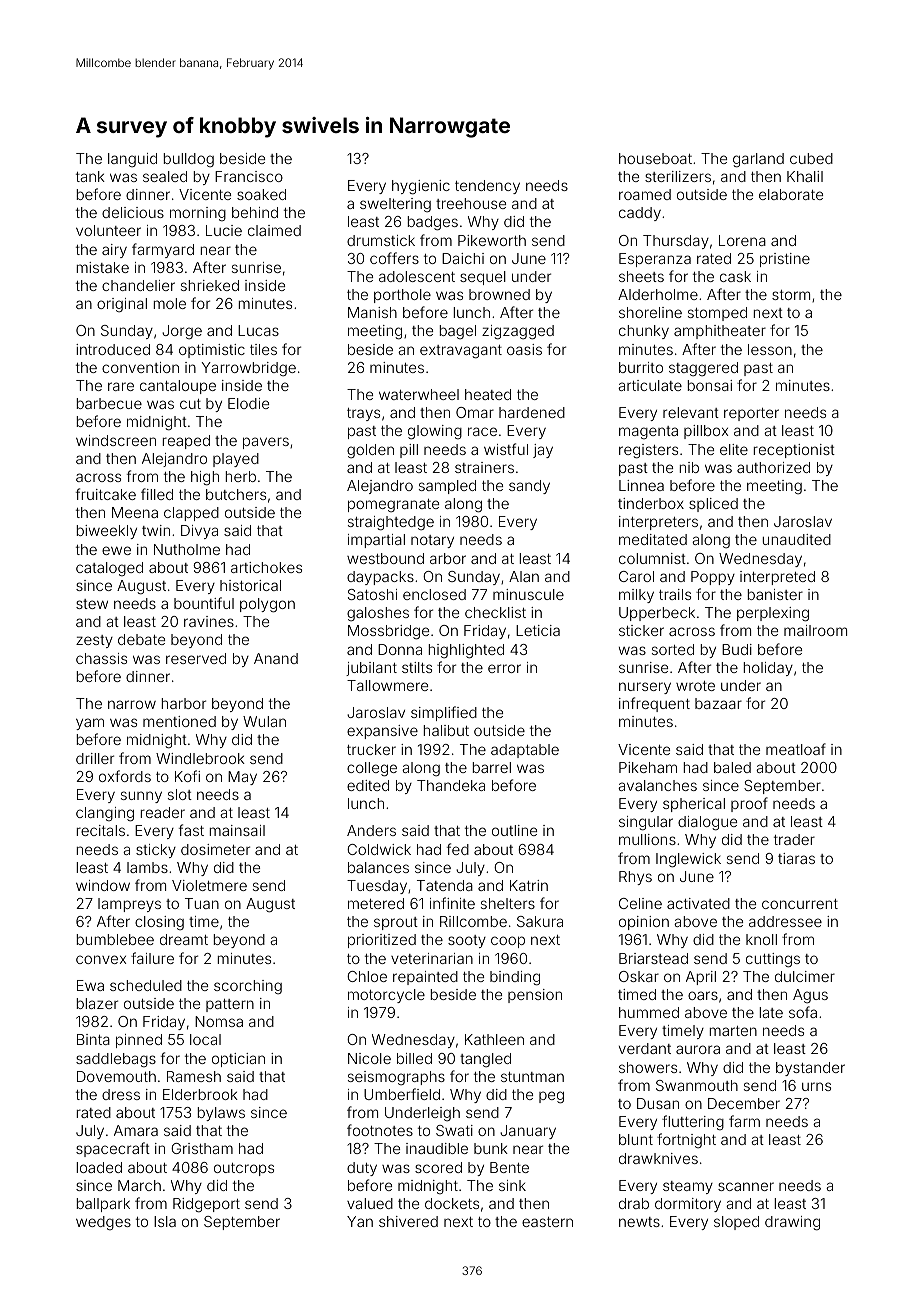 The height and width of the document is (1308, 924). I want to click on cataloged, so click(109, 569).
